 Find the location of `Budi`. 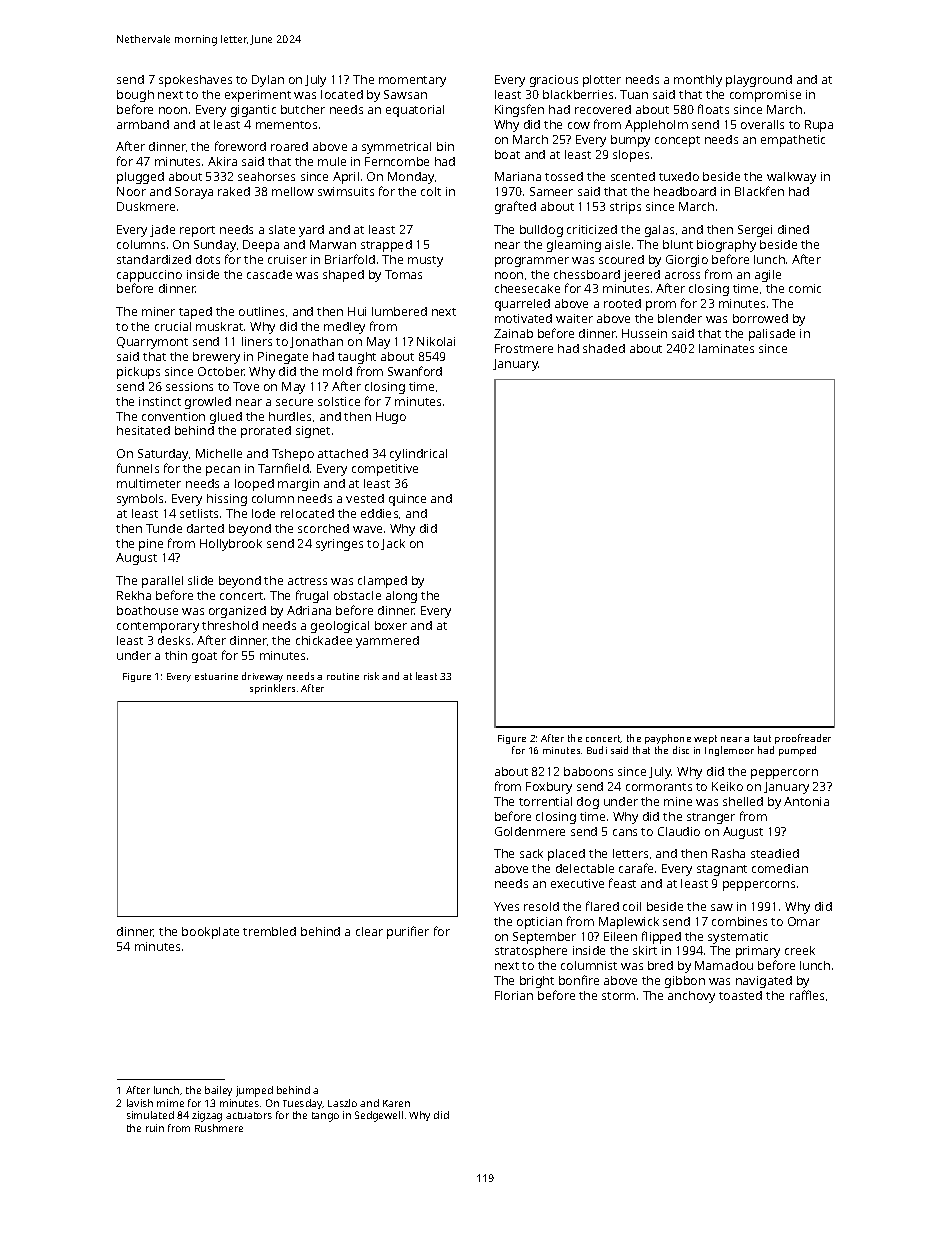

Budi is located at coordinates (597, 750).
